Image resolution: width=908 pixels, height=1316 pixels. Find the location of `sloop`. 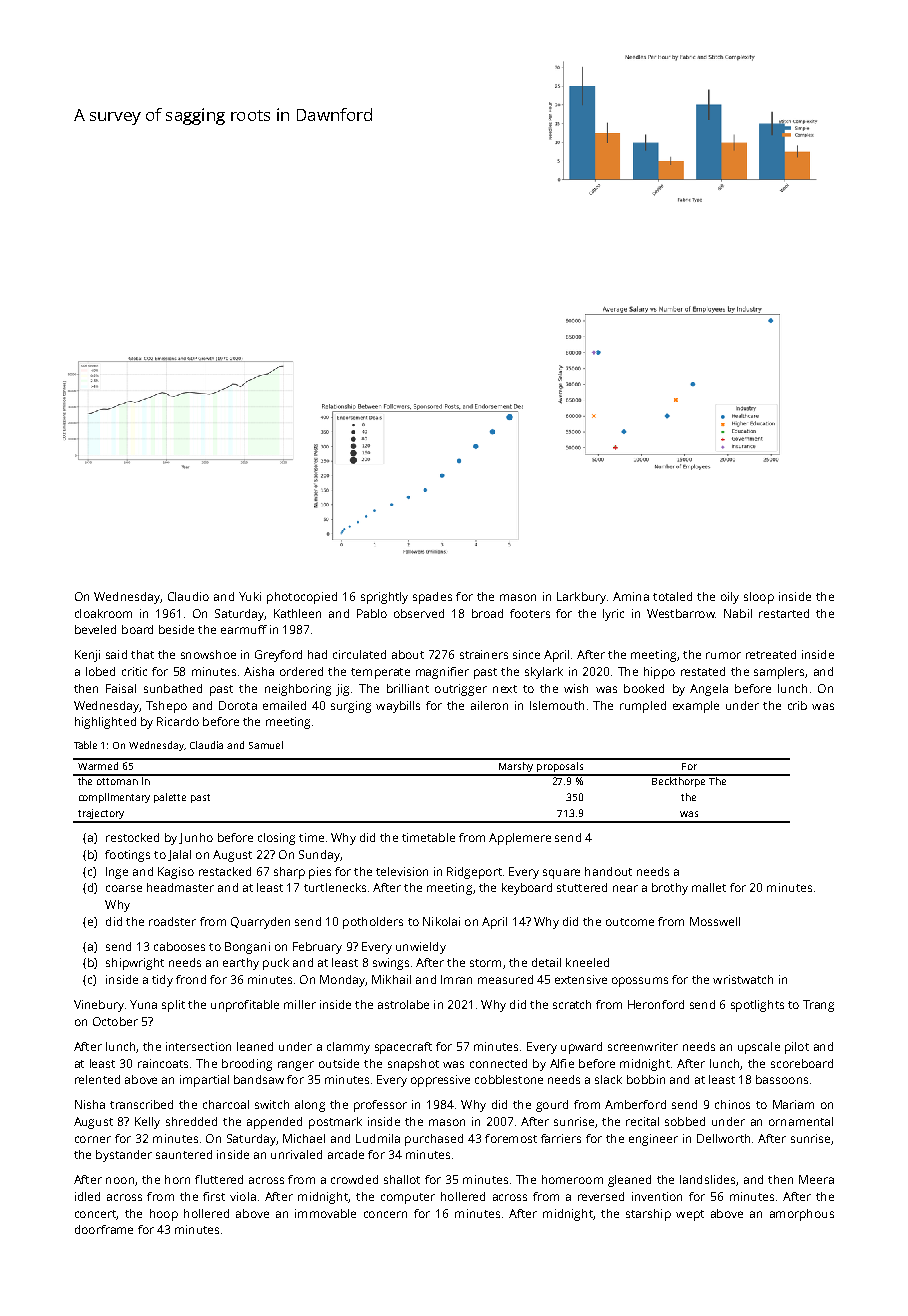

sloop is located at coordinates (759, 598).
